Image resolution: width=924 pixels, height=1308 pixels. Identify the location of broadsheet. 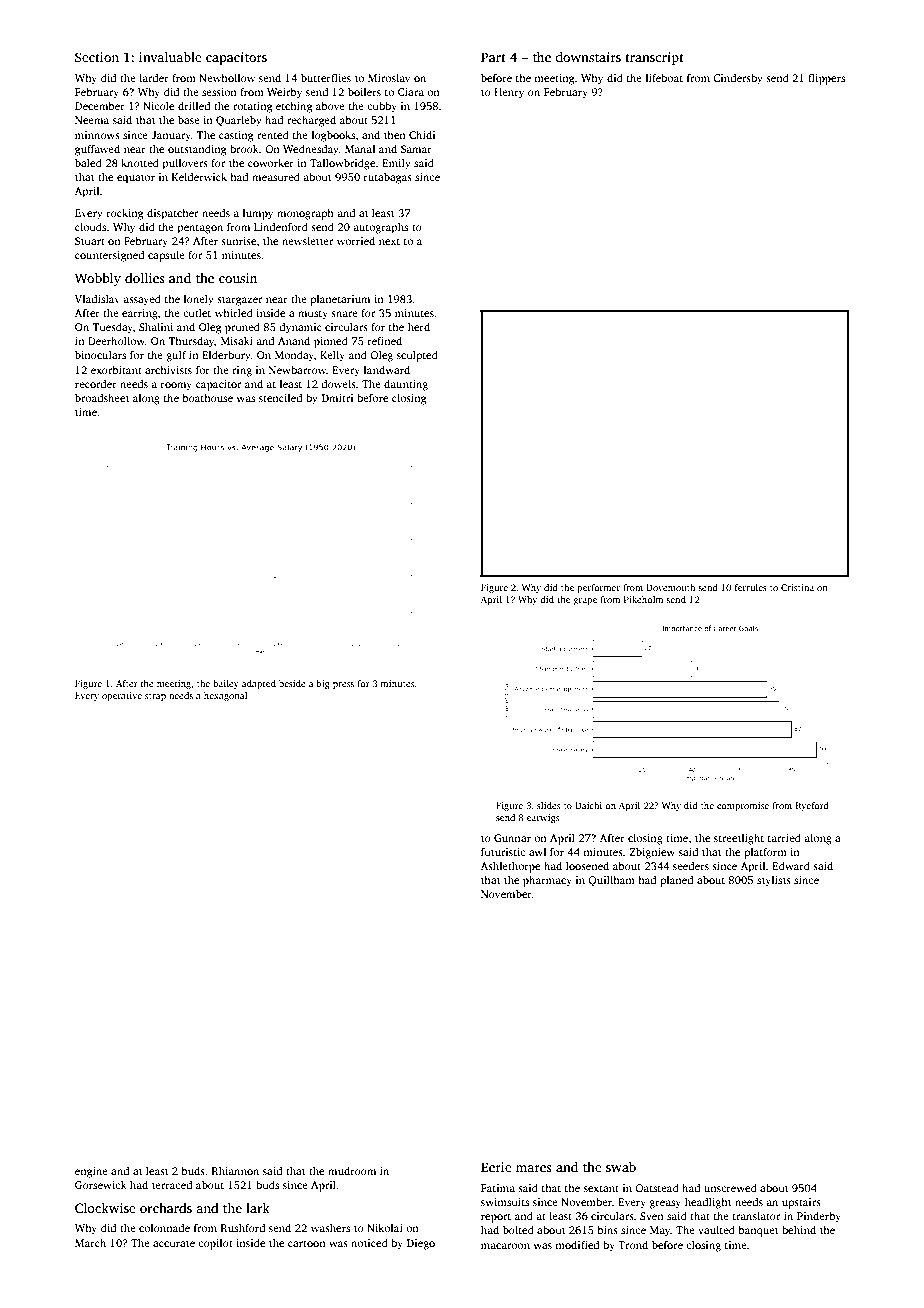
(102, 397).
